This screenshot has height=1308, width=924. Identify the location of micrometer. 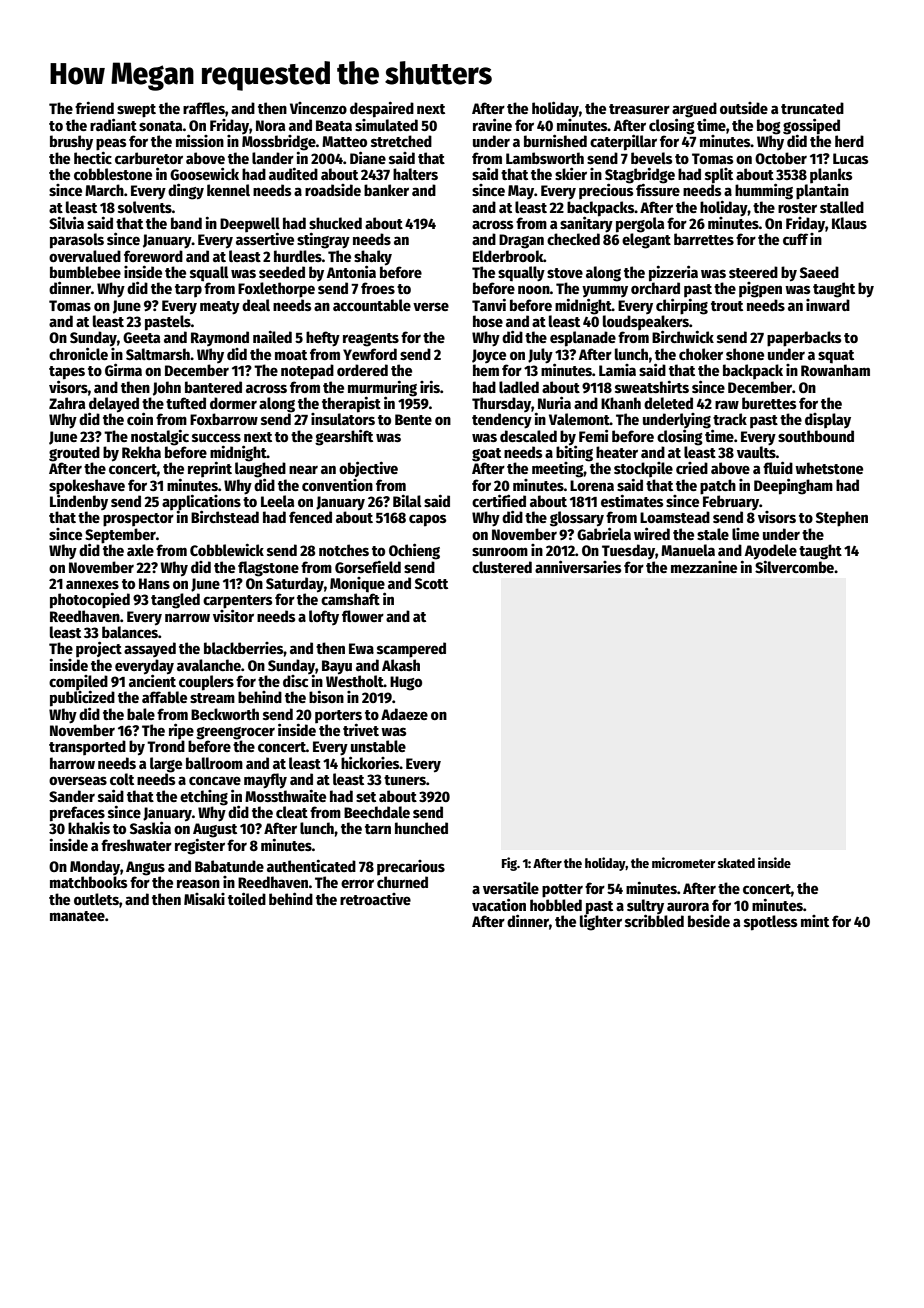
(684, 862).
